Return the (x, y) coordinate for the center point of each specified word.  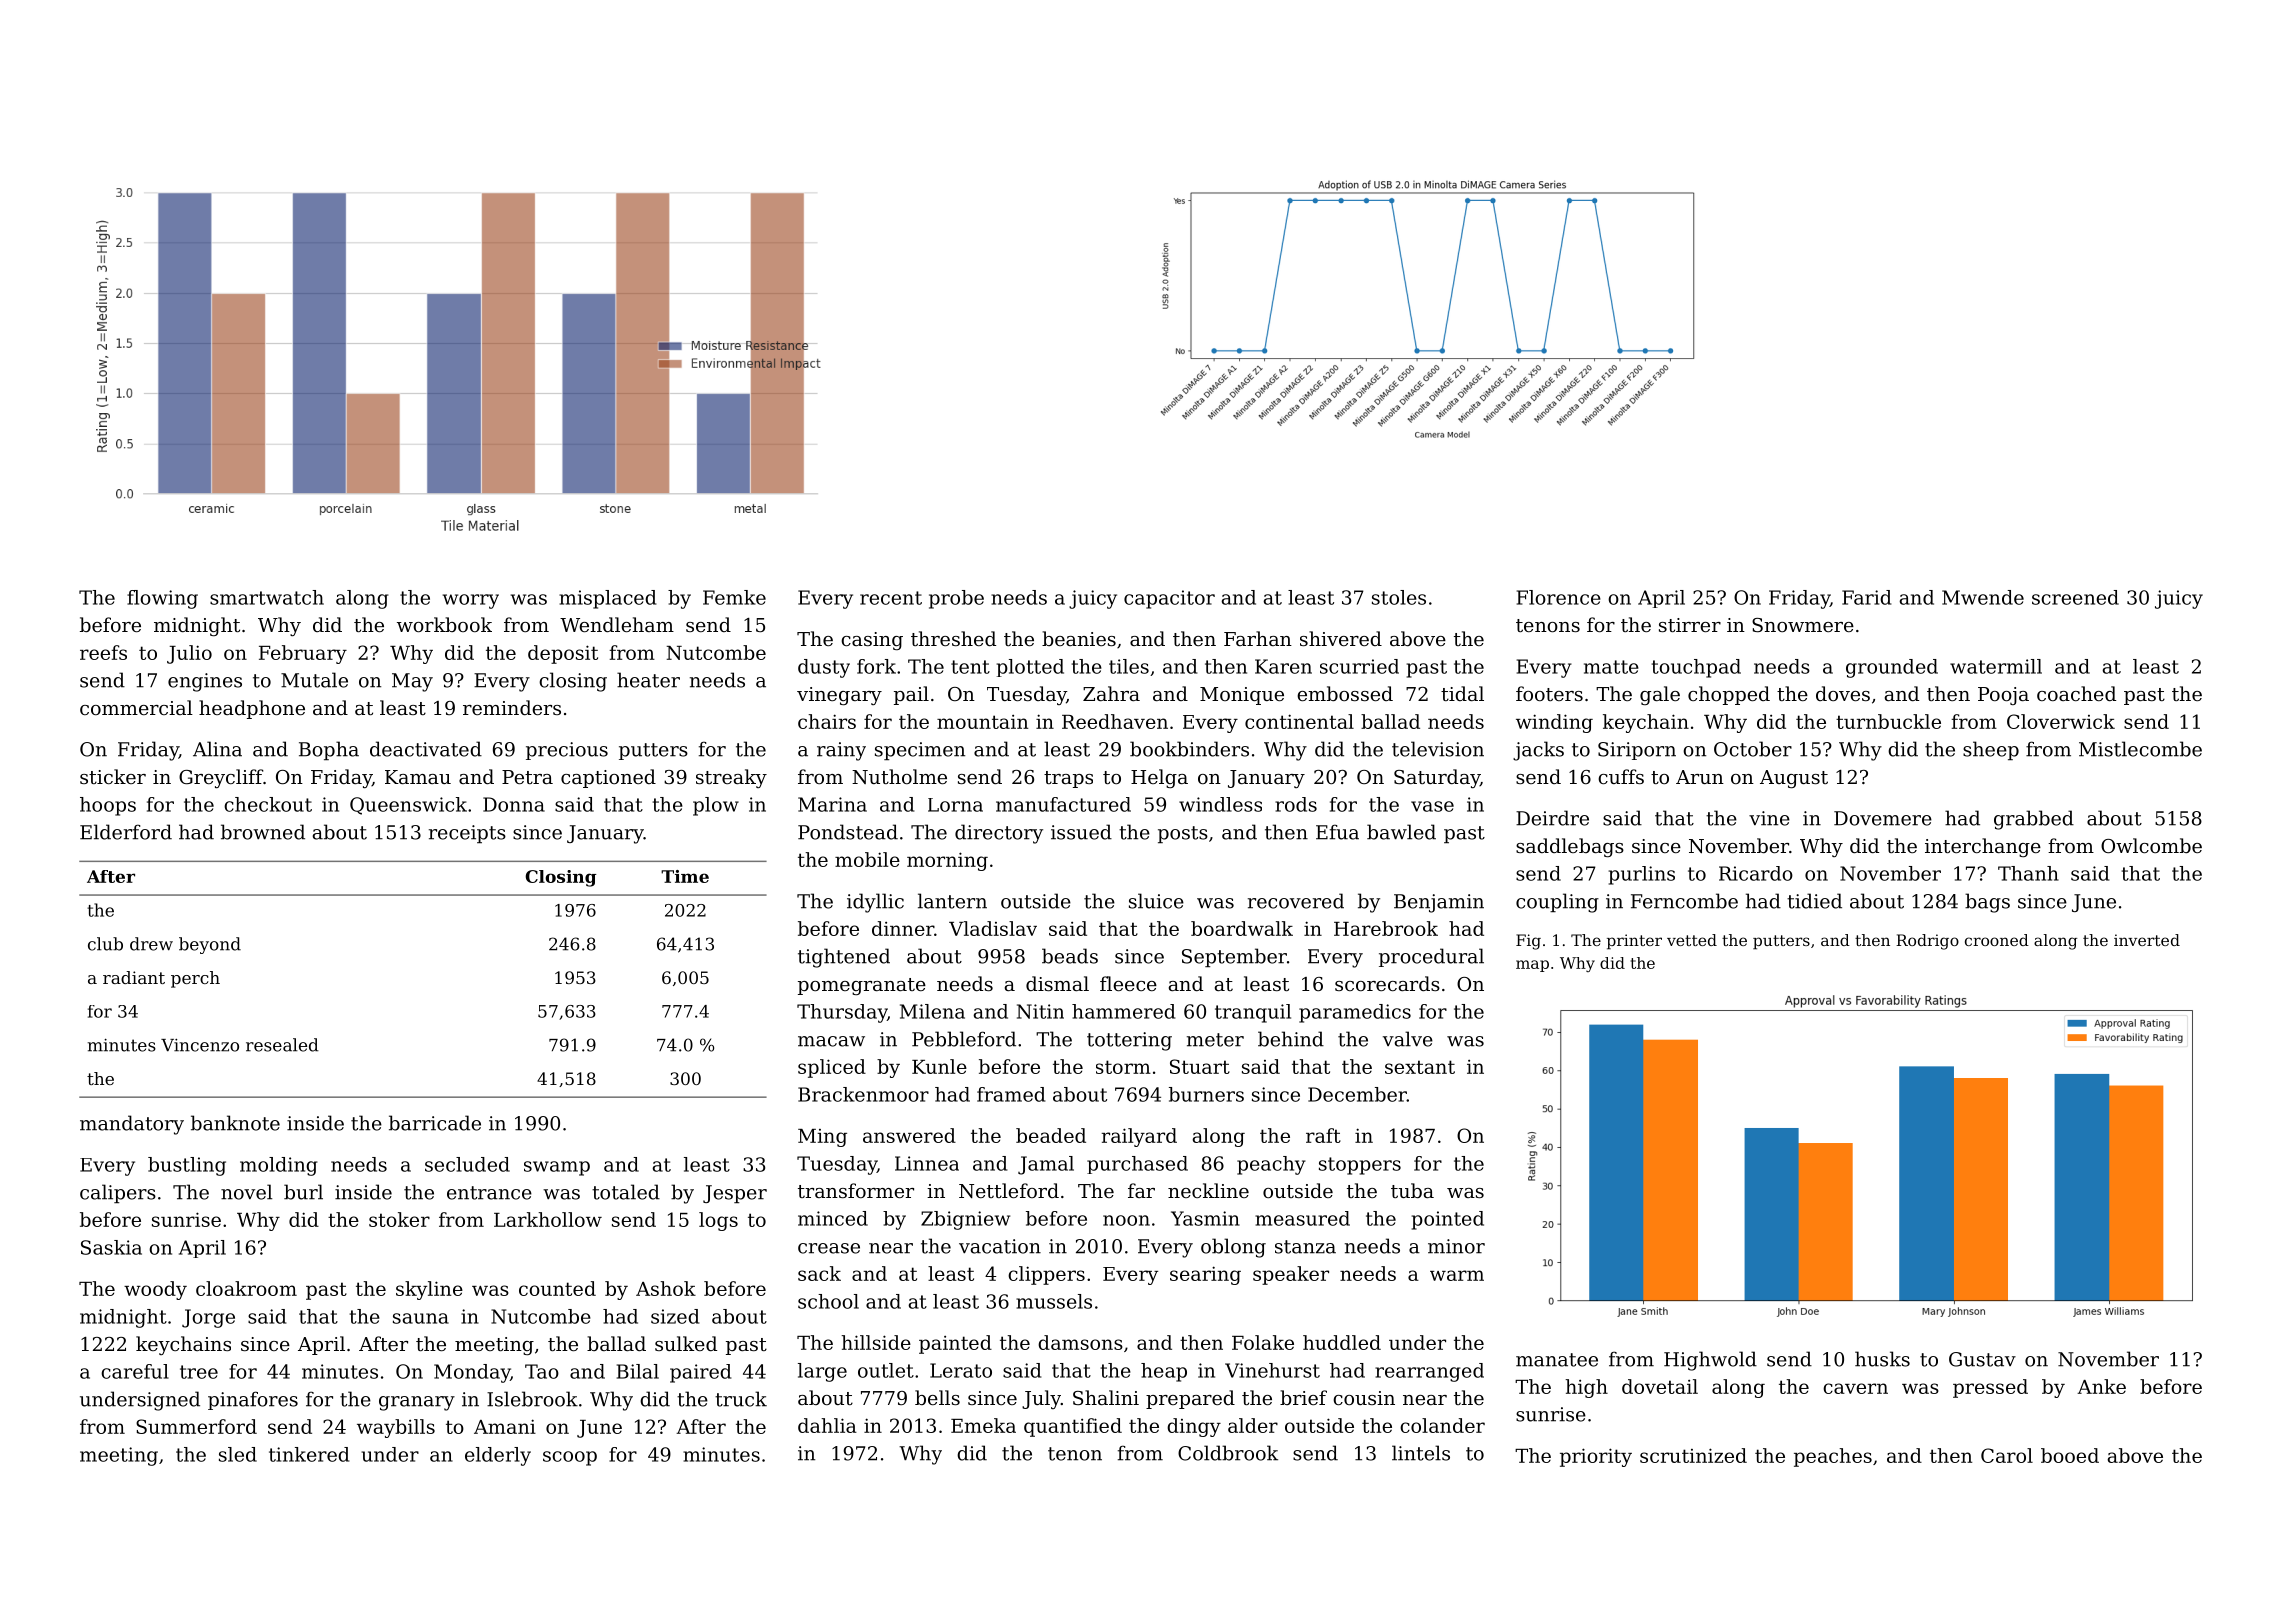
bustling (187, 1166)
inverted (2147, 940)
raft (1323, 1135)
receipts (467, 834)
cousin (1364, 1398)
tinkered (309, 1454)
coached (2076, 693)
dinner (903, 928)
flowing (162, 599)
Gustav (1982, 1359)
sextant (1420, 1067)
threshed (953, 638)
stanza (1305, 1247)
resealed (282, 1045)
